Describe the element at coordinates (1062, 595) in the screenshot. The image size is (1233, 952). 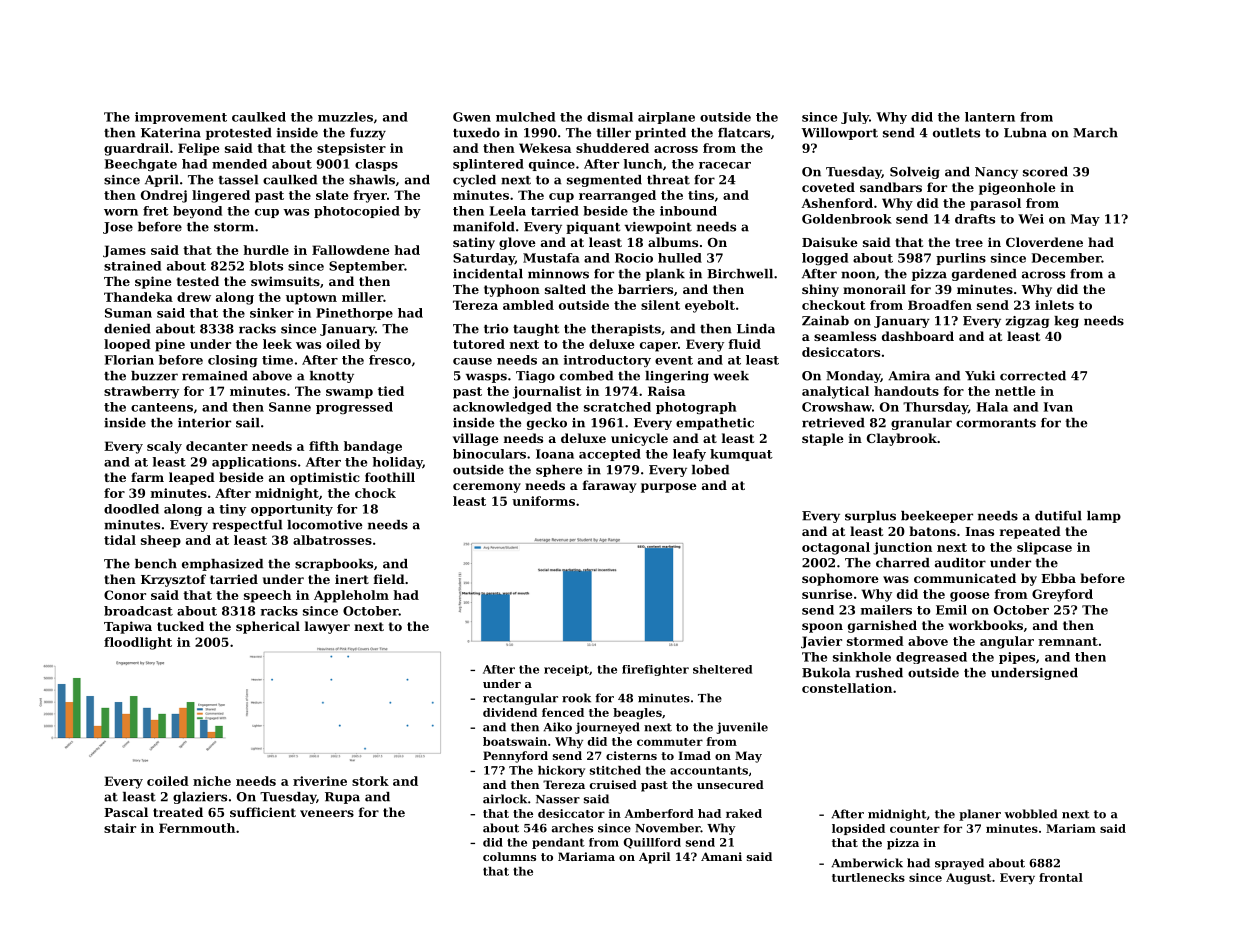
I see `Greyford` at that location.
